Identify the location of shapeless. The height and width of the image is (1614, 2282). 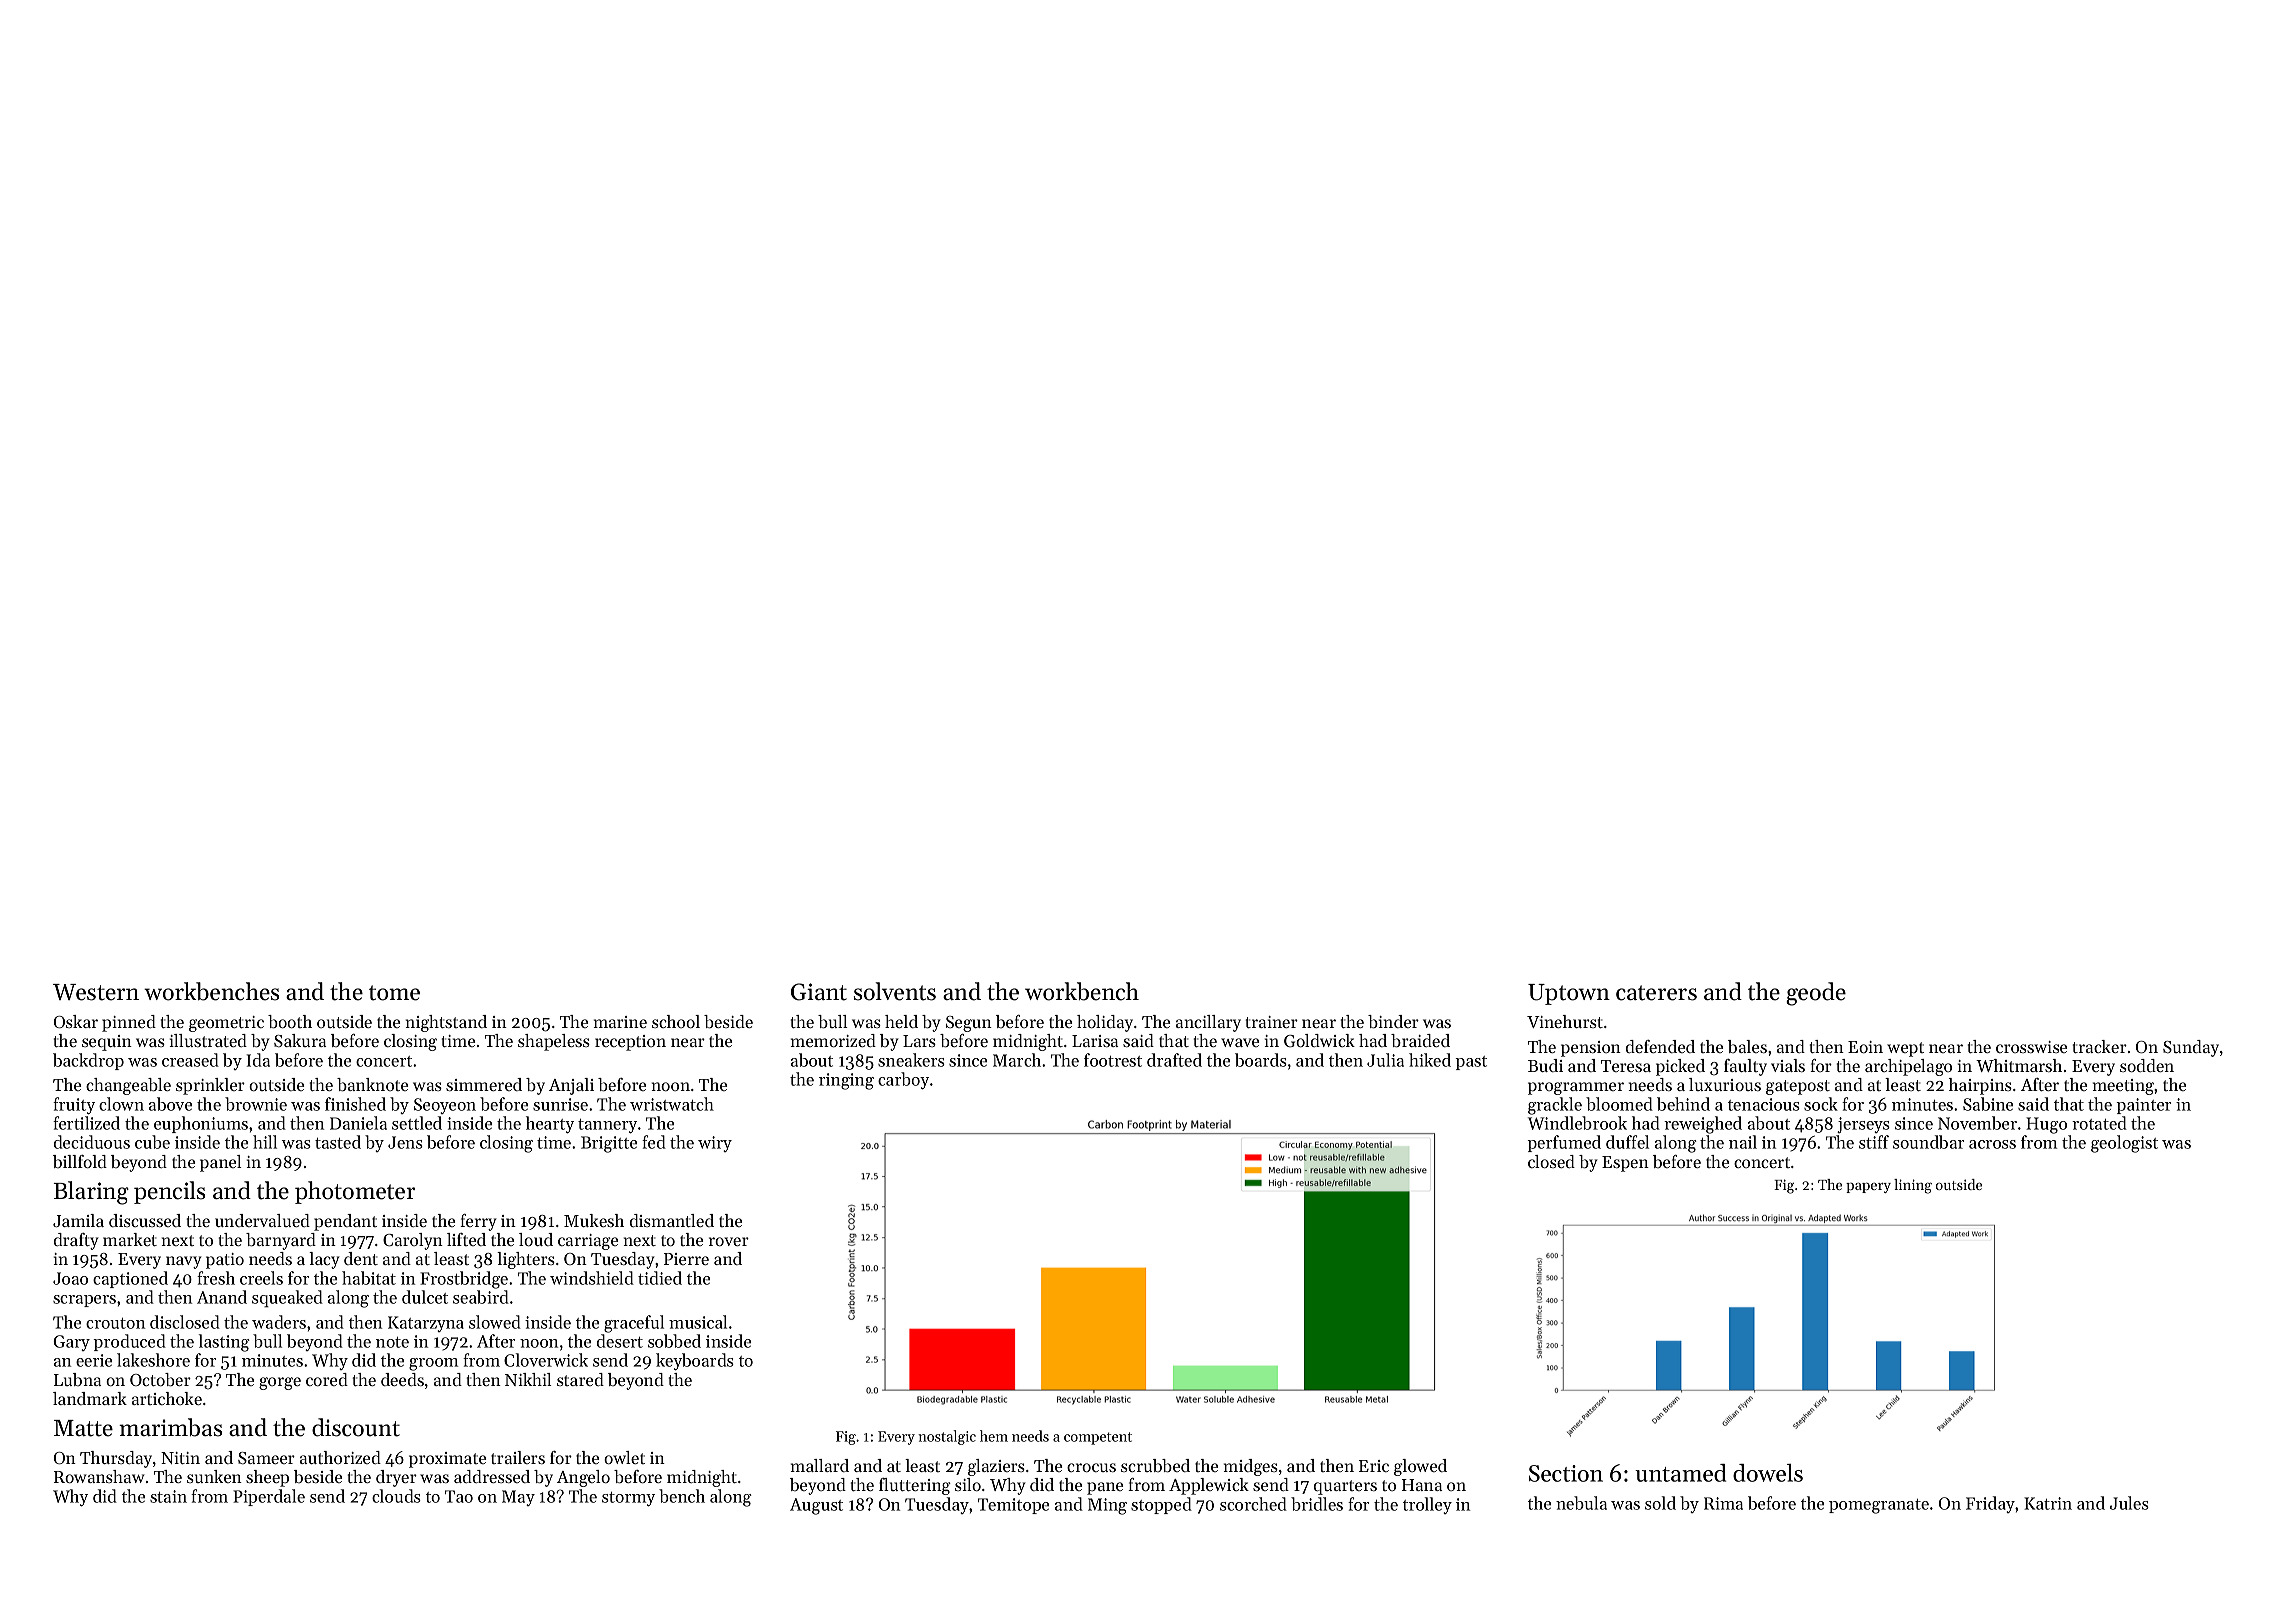
(554, 1042).
